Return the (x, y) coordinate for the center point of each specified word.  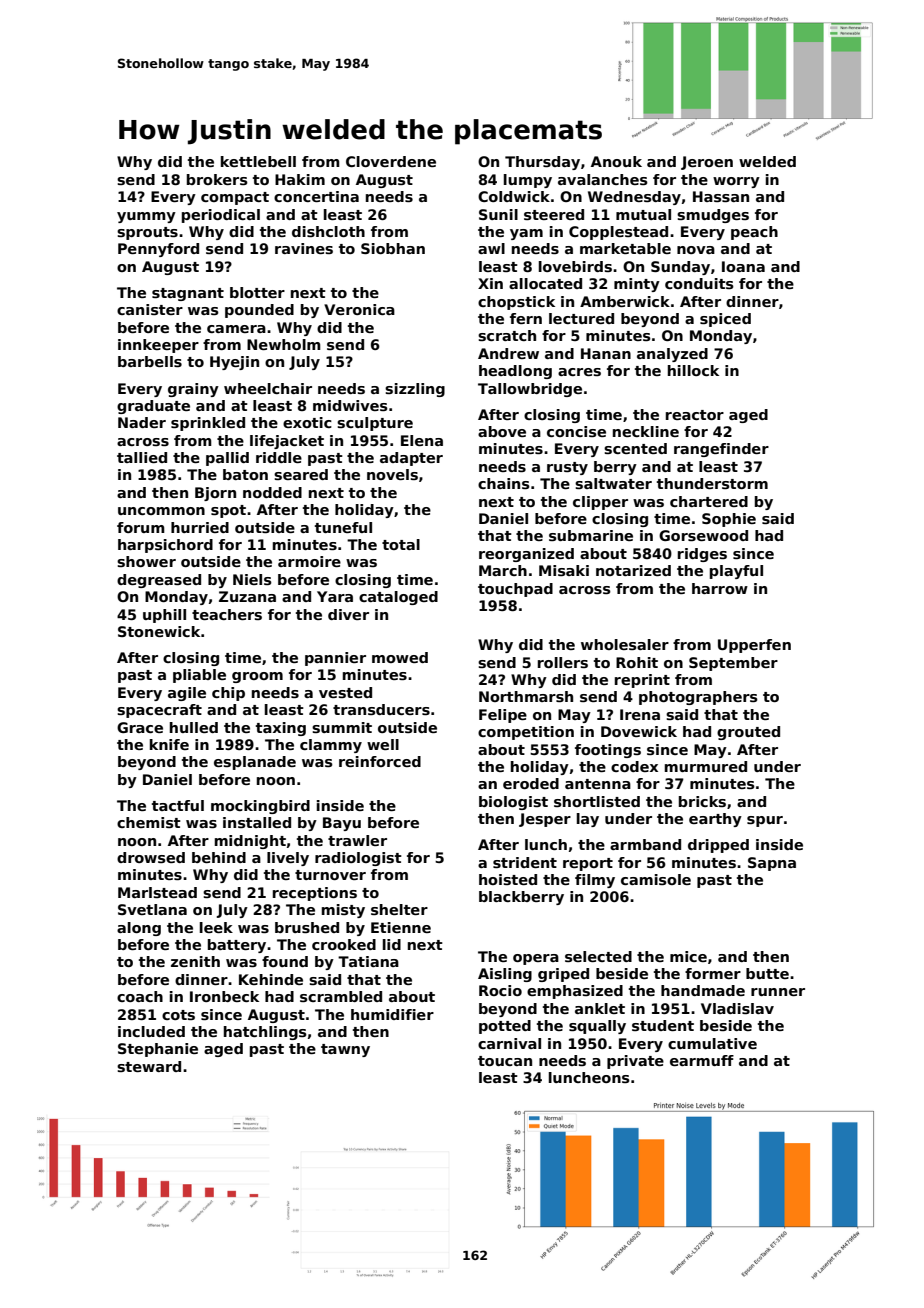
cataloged (398, 598)
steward (149, 1066)
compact (235, 198)
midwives (350, 405)
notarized (633, 570)
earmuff (702, 1060)
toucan (505, 1061)
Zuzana (247, 596)
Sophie (729, 520)
